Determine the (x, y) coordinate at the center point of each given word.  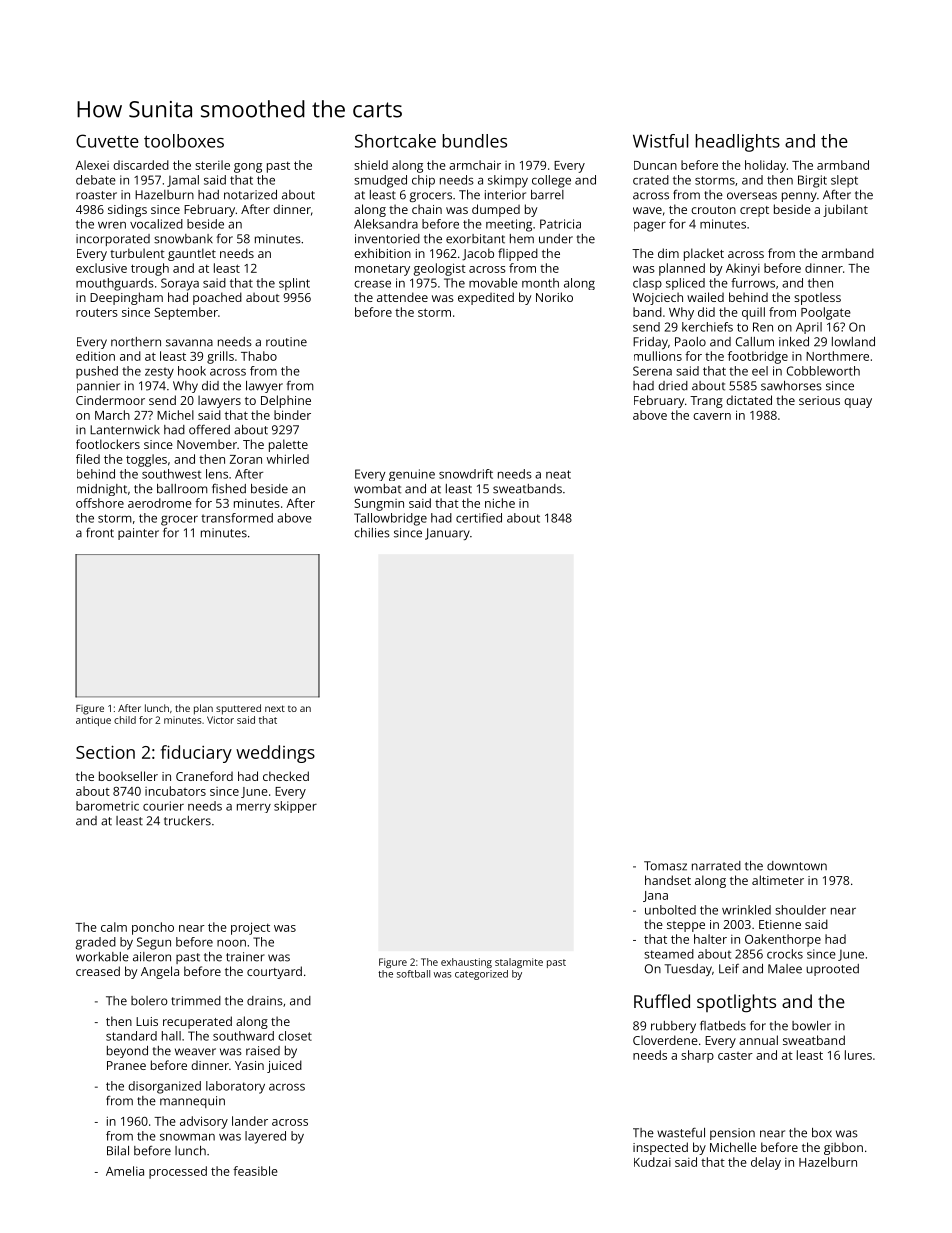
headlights (738, 143)
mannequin (192, 1102)
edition (95, 356)
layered (265, 1137)
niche (500, 503)
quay (858, 403)
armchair (475, 165)
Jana (655, 896)
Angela (160, 972)
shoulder (800, 910)
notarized (250, 195)
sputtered (238, 709)
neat (558, 474)
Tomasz (665, 866)
